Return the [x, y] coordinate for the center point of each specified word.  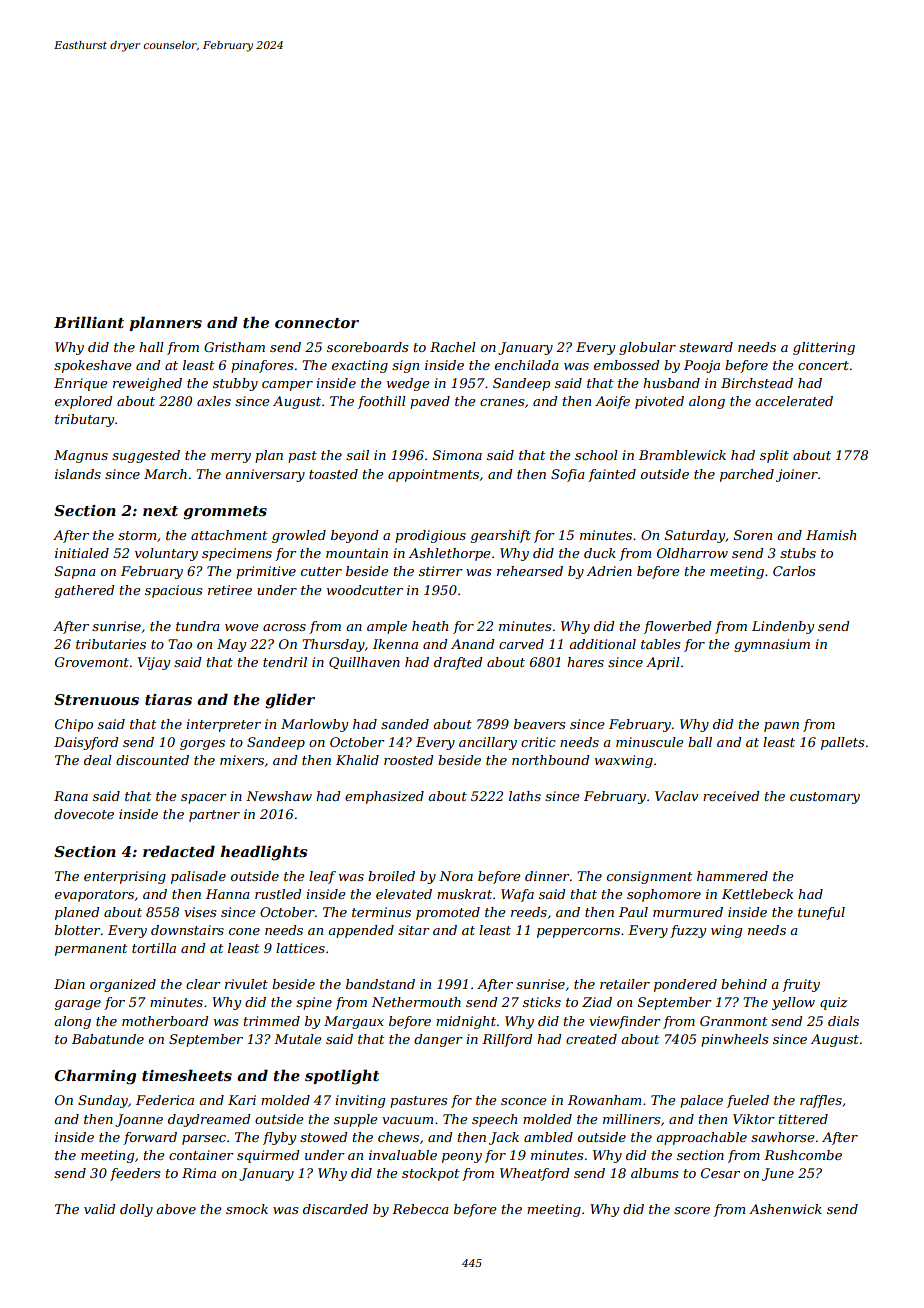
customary [825, 798]
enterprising [125, 877]
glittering [824, 348]
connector [317, 323]
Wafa [517, 895]
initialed [82, 553]
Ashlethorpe [450, 554]
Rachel [453, 347]
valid [99, 1209]
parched [747, 475]
